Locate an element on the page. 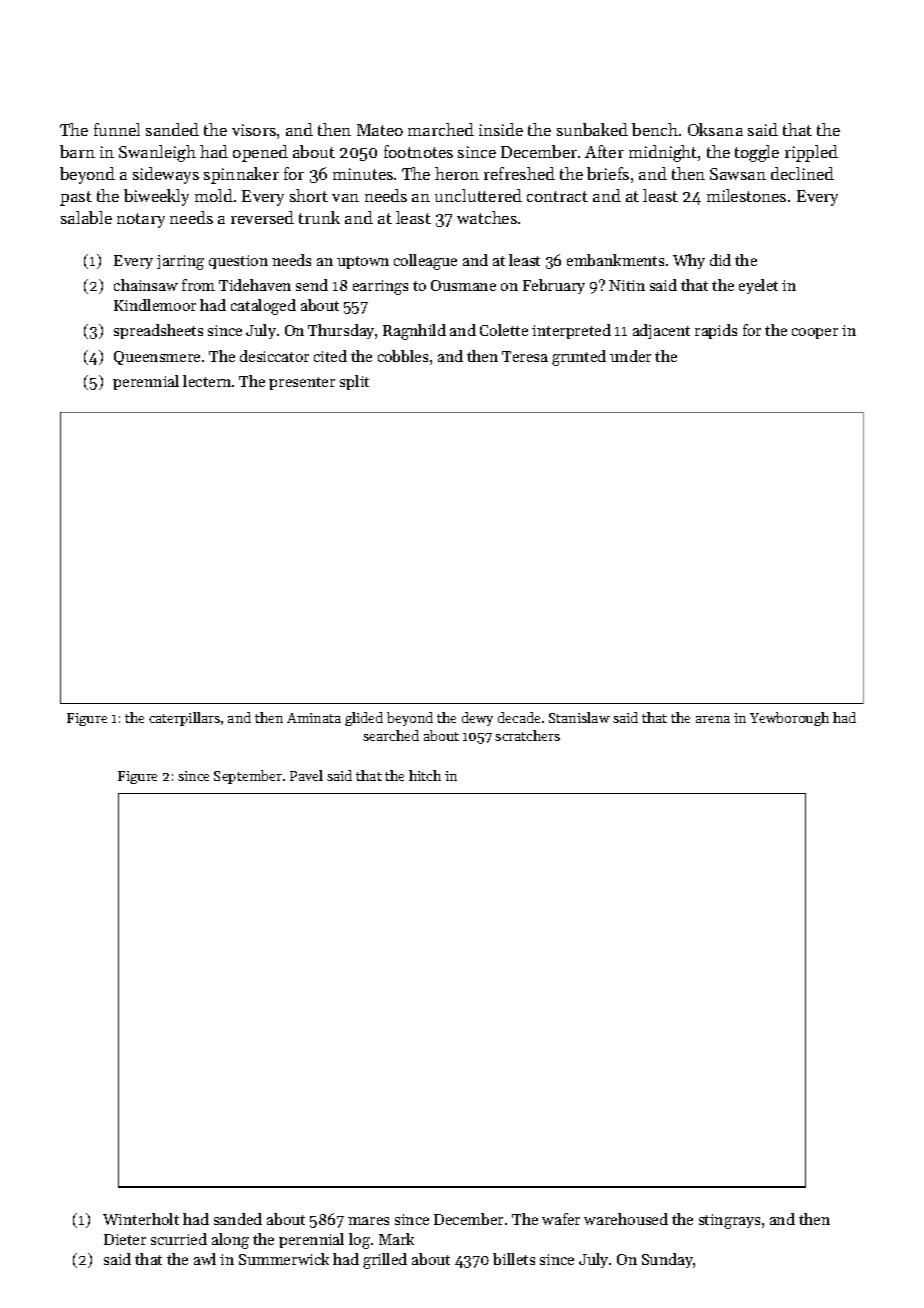  caterpillars is located at coordinates (184, 719).
